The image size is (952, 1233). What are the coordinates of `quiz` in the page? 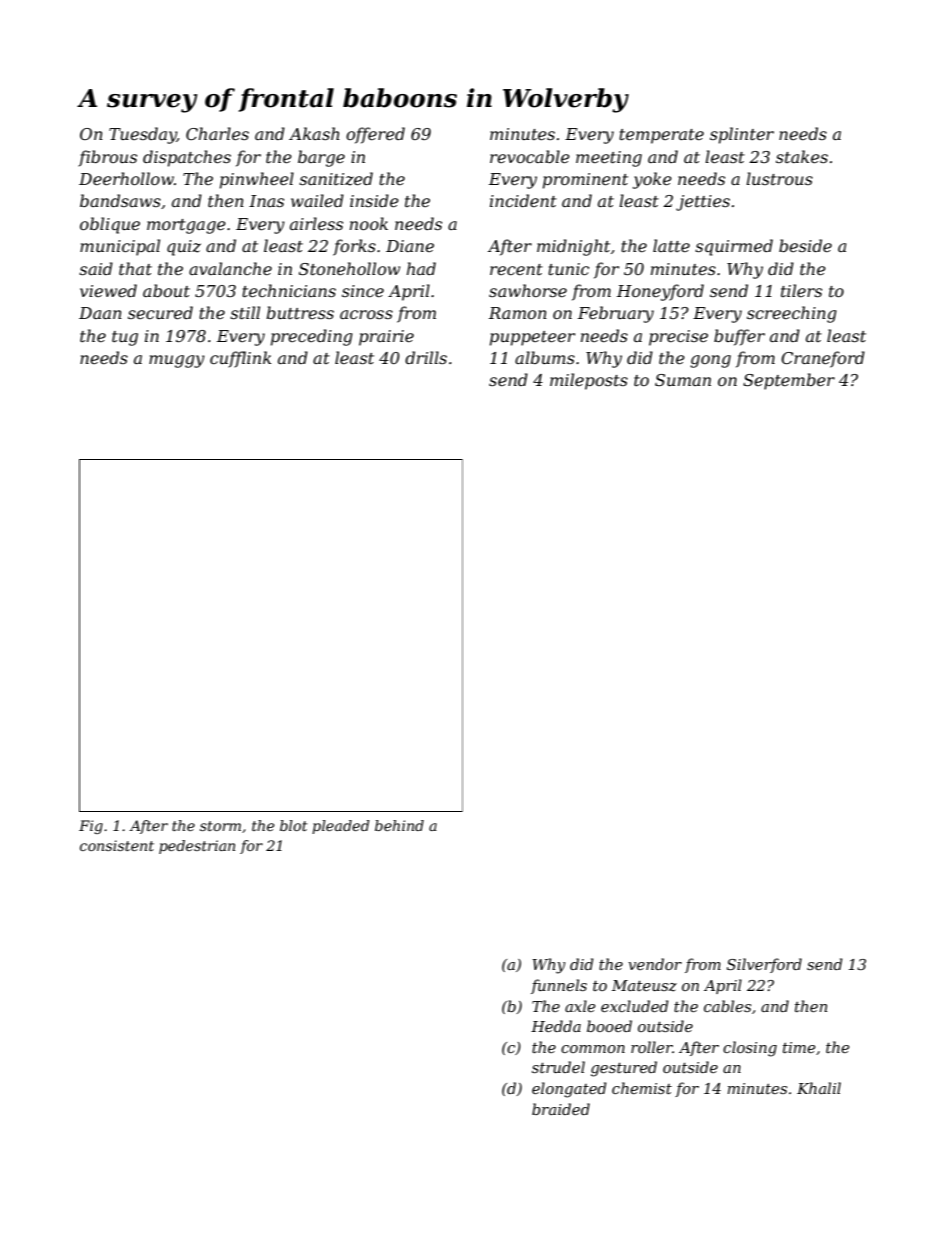 It's located at (184, 248).
